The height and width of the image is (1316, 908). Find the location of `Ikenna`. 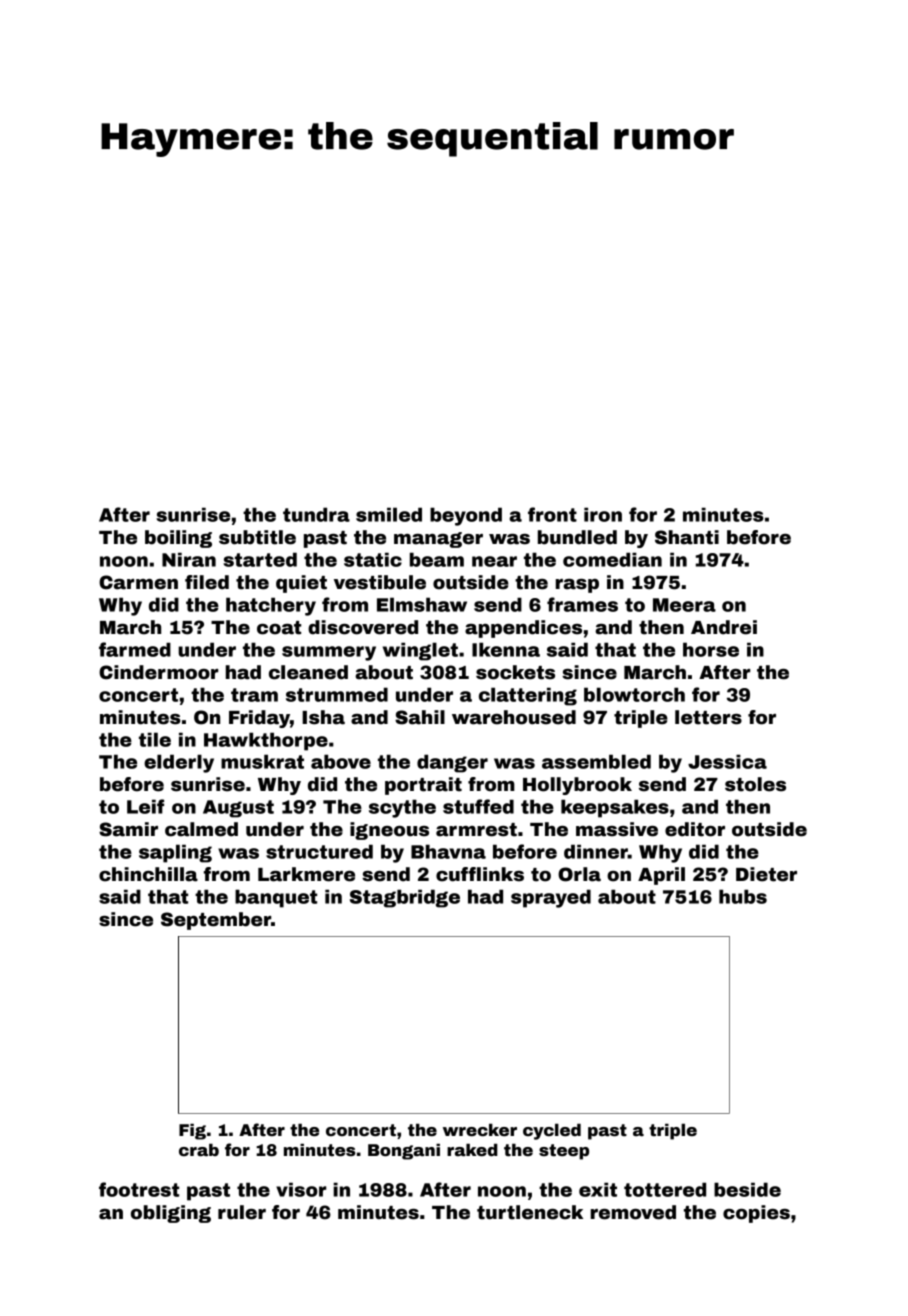

Ikenna is located at coordinates (506, 649).
